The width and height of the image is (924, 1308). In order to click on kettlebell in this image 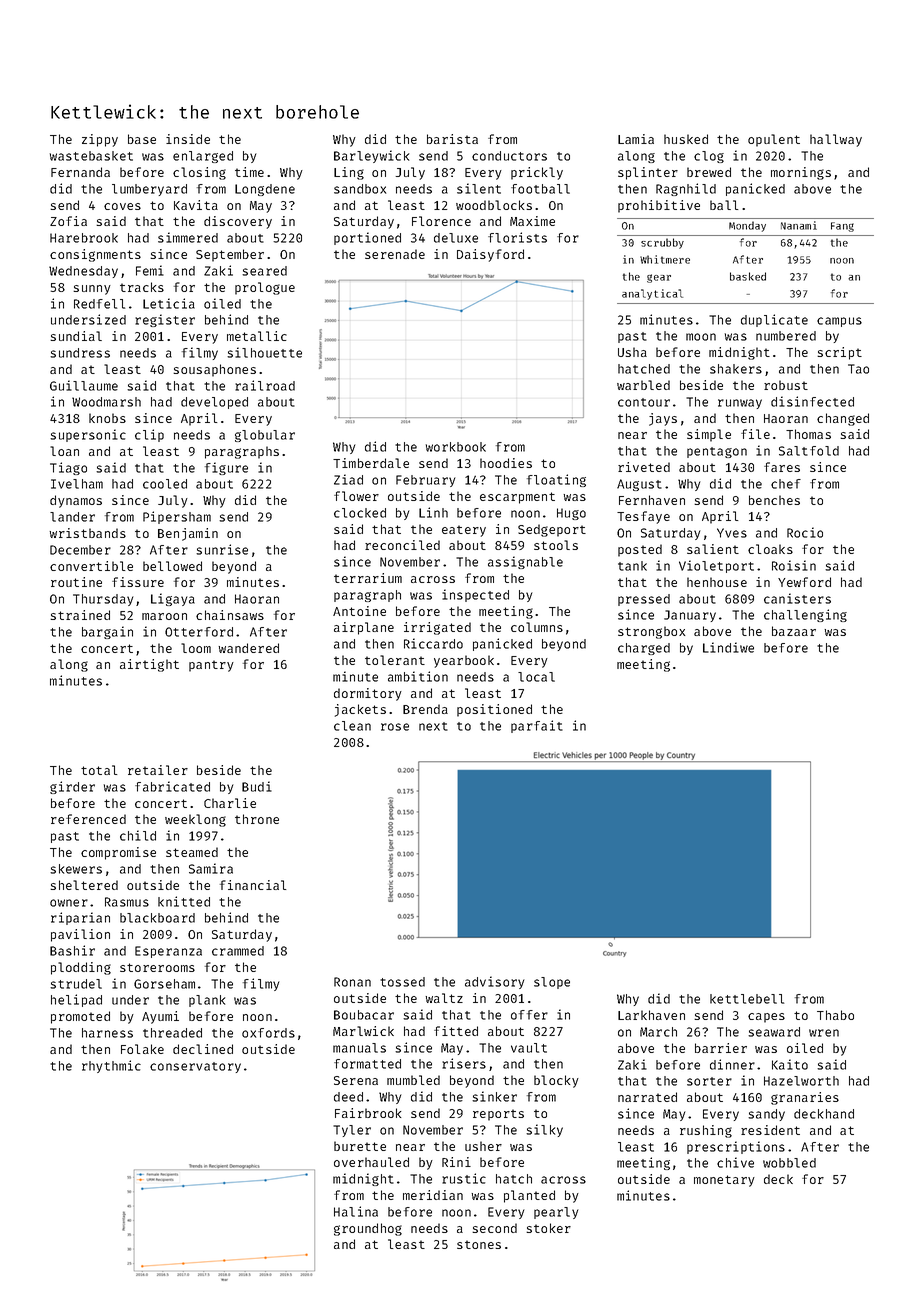, I will do `click(747, 999)`.
